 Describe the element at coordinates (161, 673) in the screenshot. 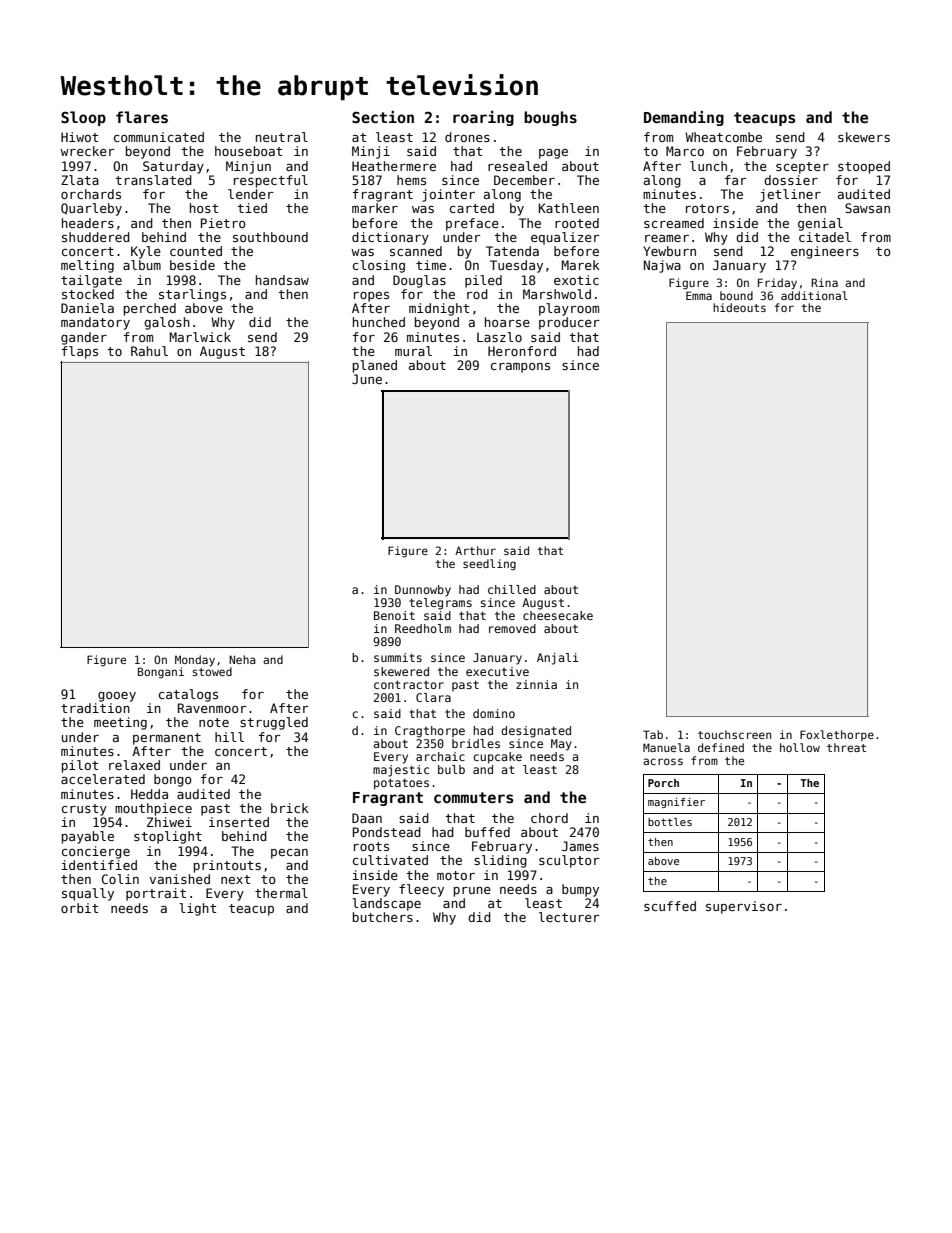

I see `Bongani` at that location.
